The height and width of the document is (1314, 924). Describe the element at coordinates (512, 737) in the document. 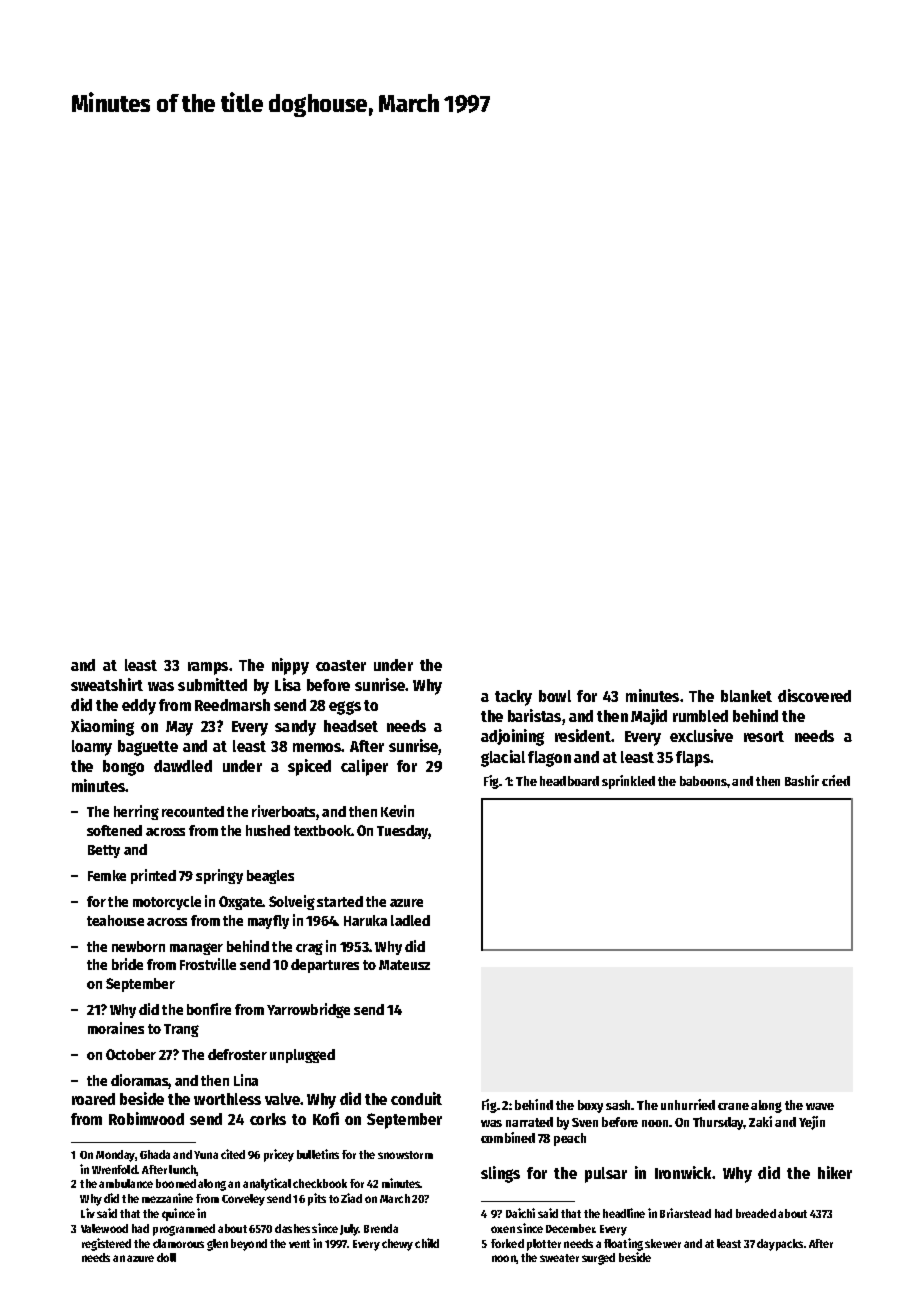

I see `adjoining` at that location.
